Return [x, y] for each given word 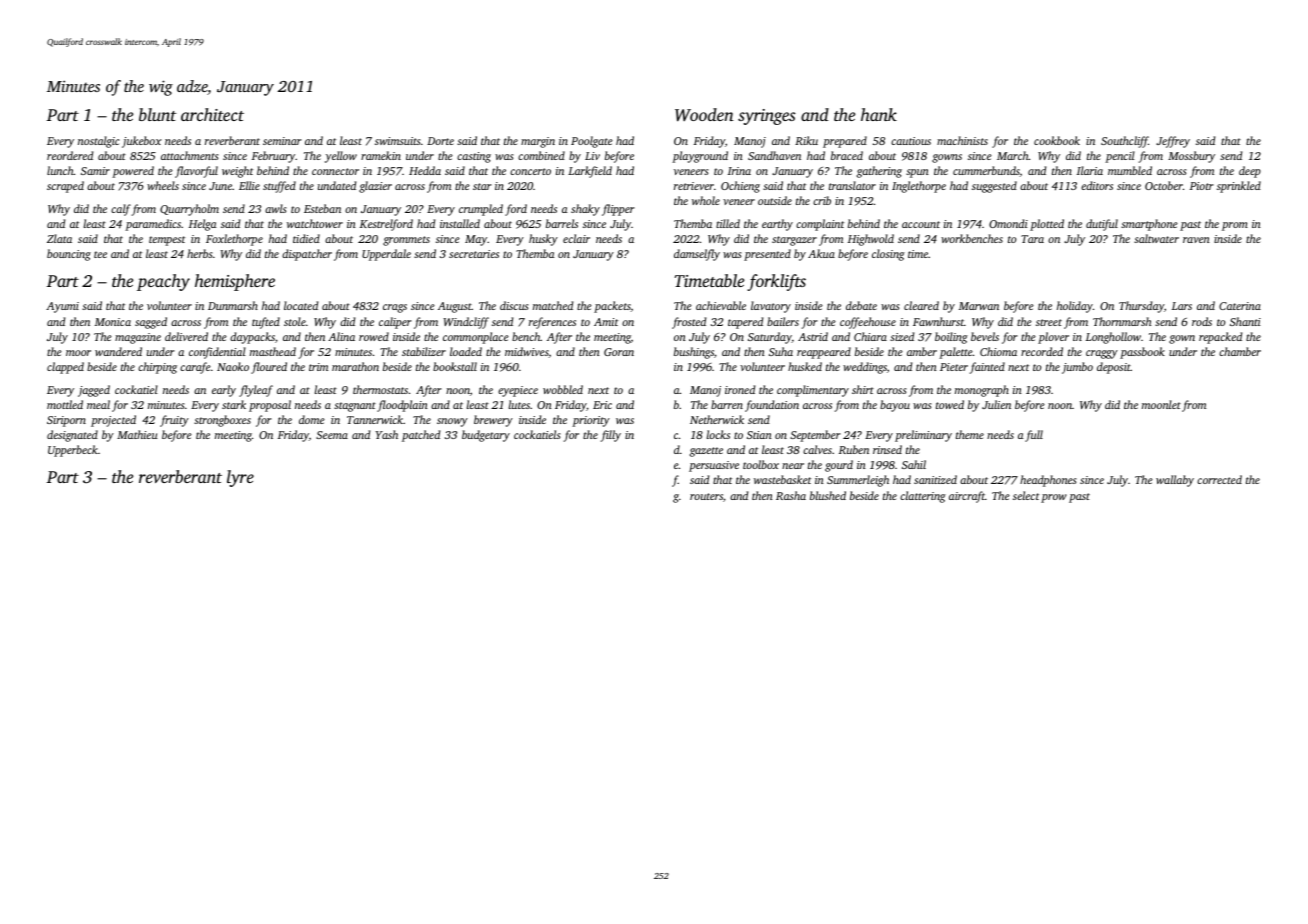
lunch [60, 170]
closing [888, 255]
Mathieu [137, 434]
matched [553, 305]
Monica [113, 322]
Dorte [440, 141]
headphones [1048, 481]
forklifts [776, 282]
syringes [767, 117]
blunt [157, 114]
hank [879, 114]
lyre [240, 478]
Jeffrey [1173, 142]
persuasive [714, 466]
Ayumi [62, 307]
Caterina [1240, 306]
